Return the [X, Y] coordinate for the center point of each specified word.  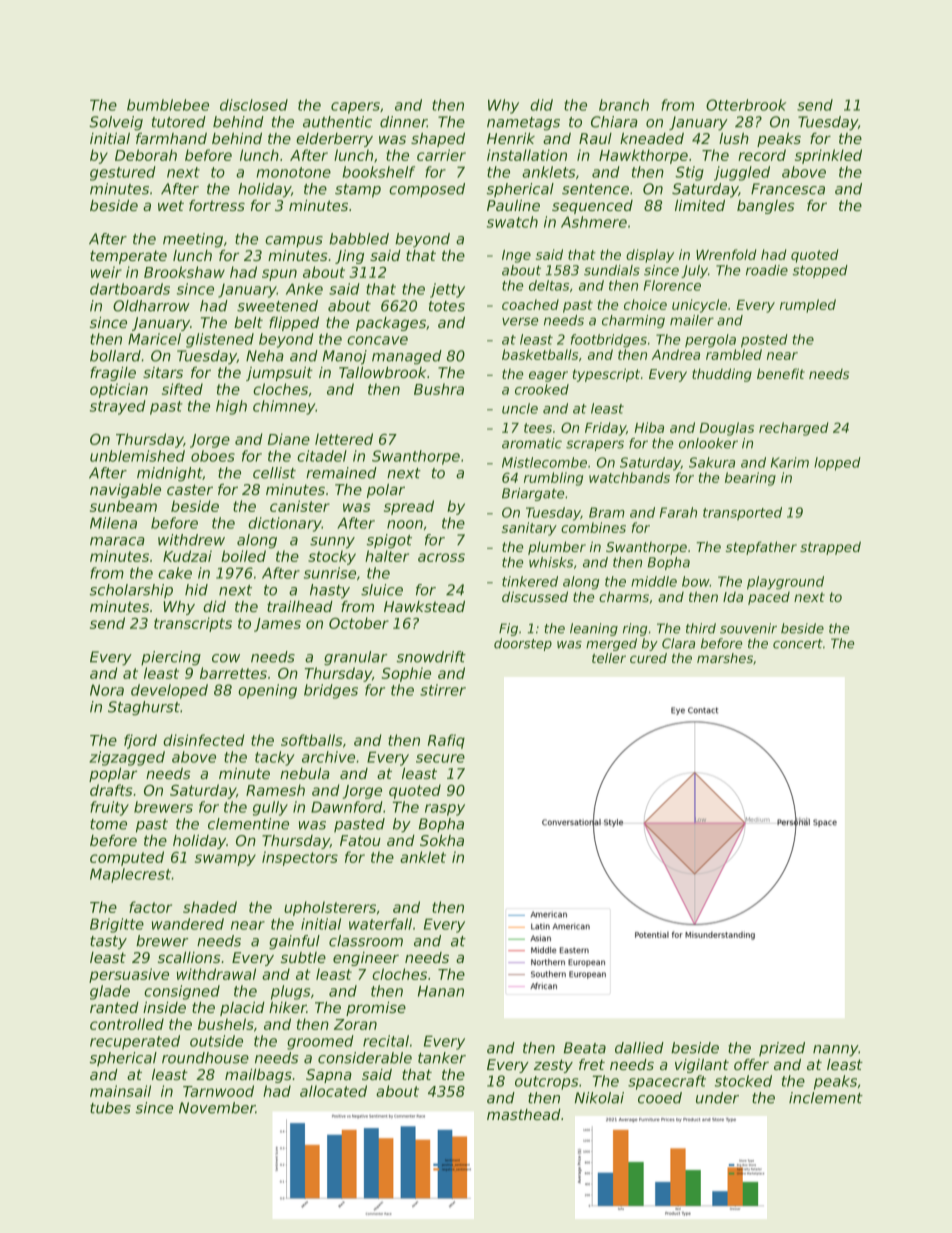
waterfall [380, 924]
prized [782, 1049]
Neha [265, 356]
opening [267, 691]
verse [520, 321]
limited [700, 205]
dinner [403, 122]
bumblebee [168, 105]
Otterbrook [746, 105]
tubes [110, 1108]
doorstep [523, 644]
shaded [210, 907]
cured [648, 658]
